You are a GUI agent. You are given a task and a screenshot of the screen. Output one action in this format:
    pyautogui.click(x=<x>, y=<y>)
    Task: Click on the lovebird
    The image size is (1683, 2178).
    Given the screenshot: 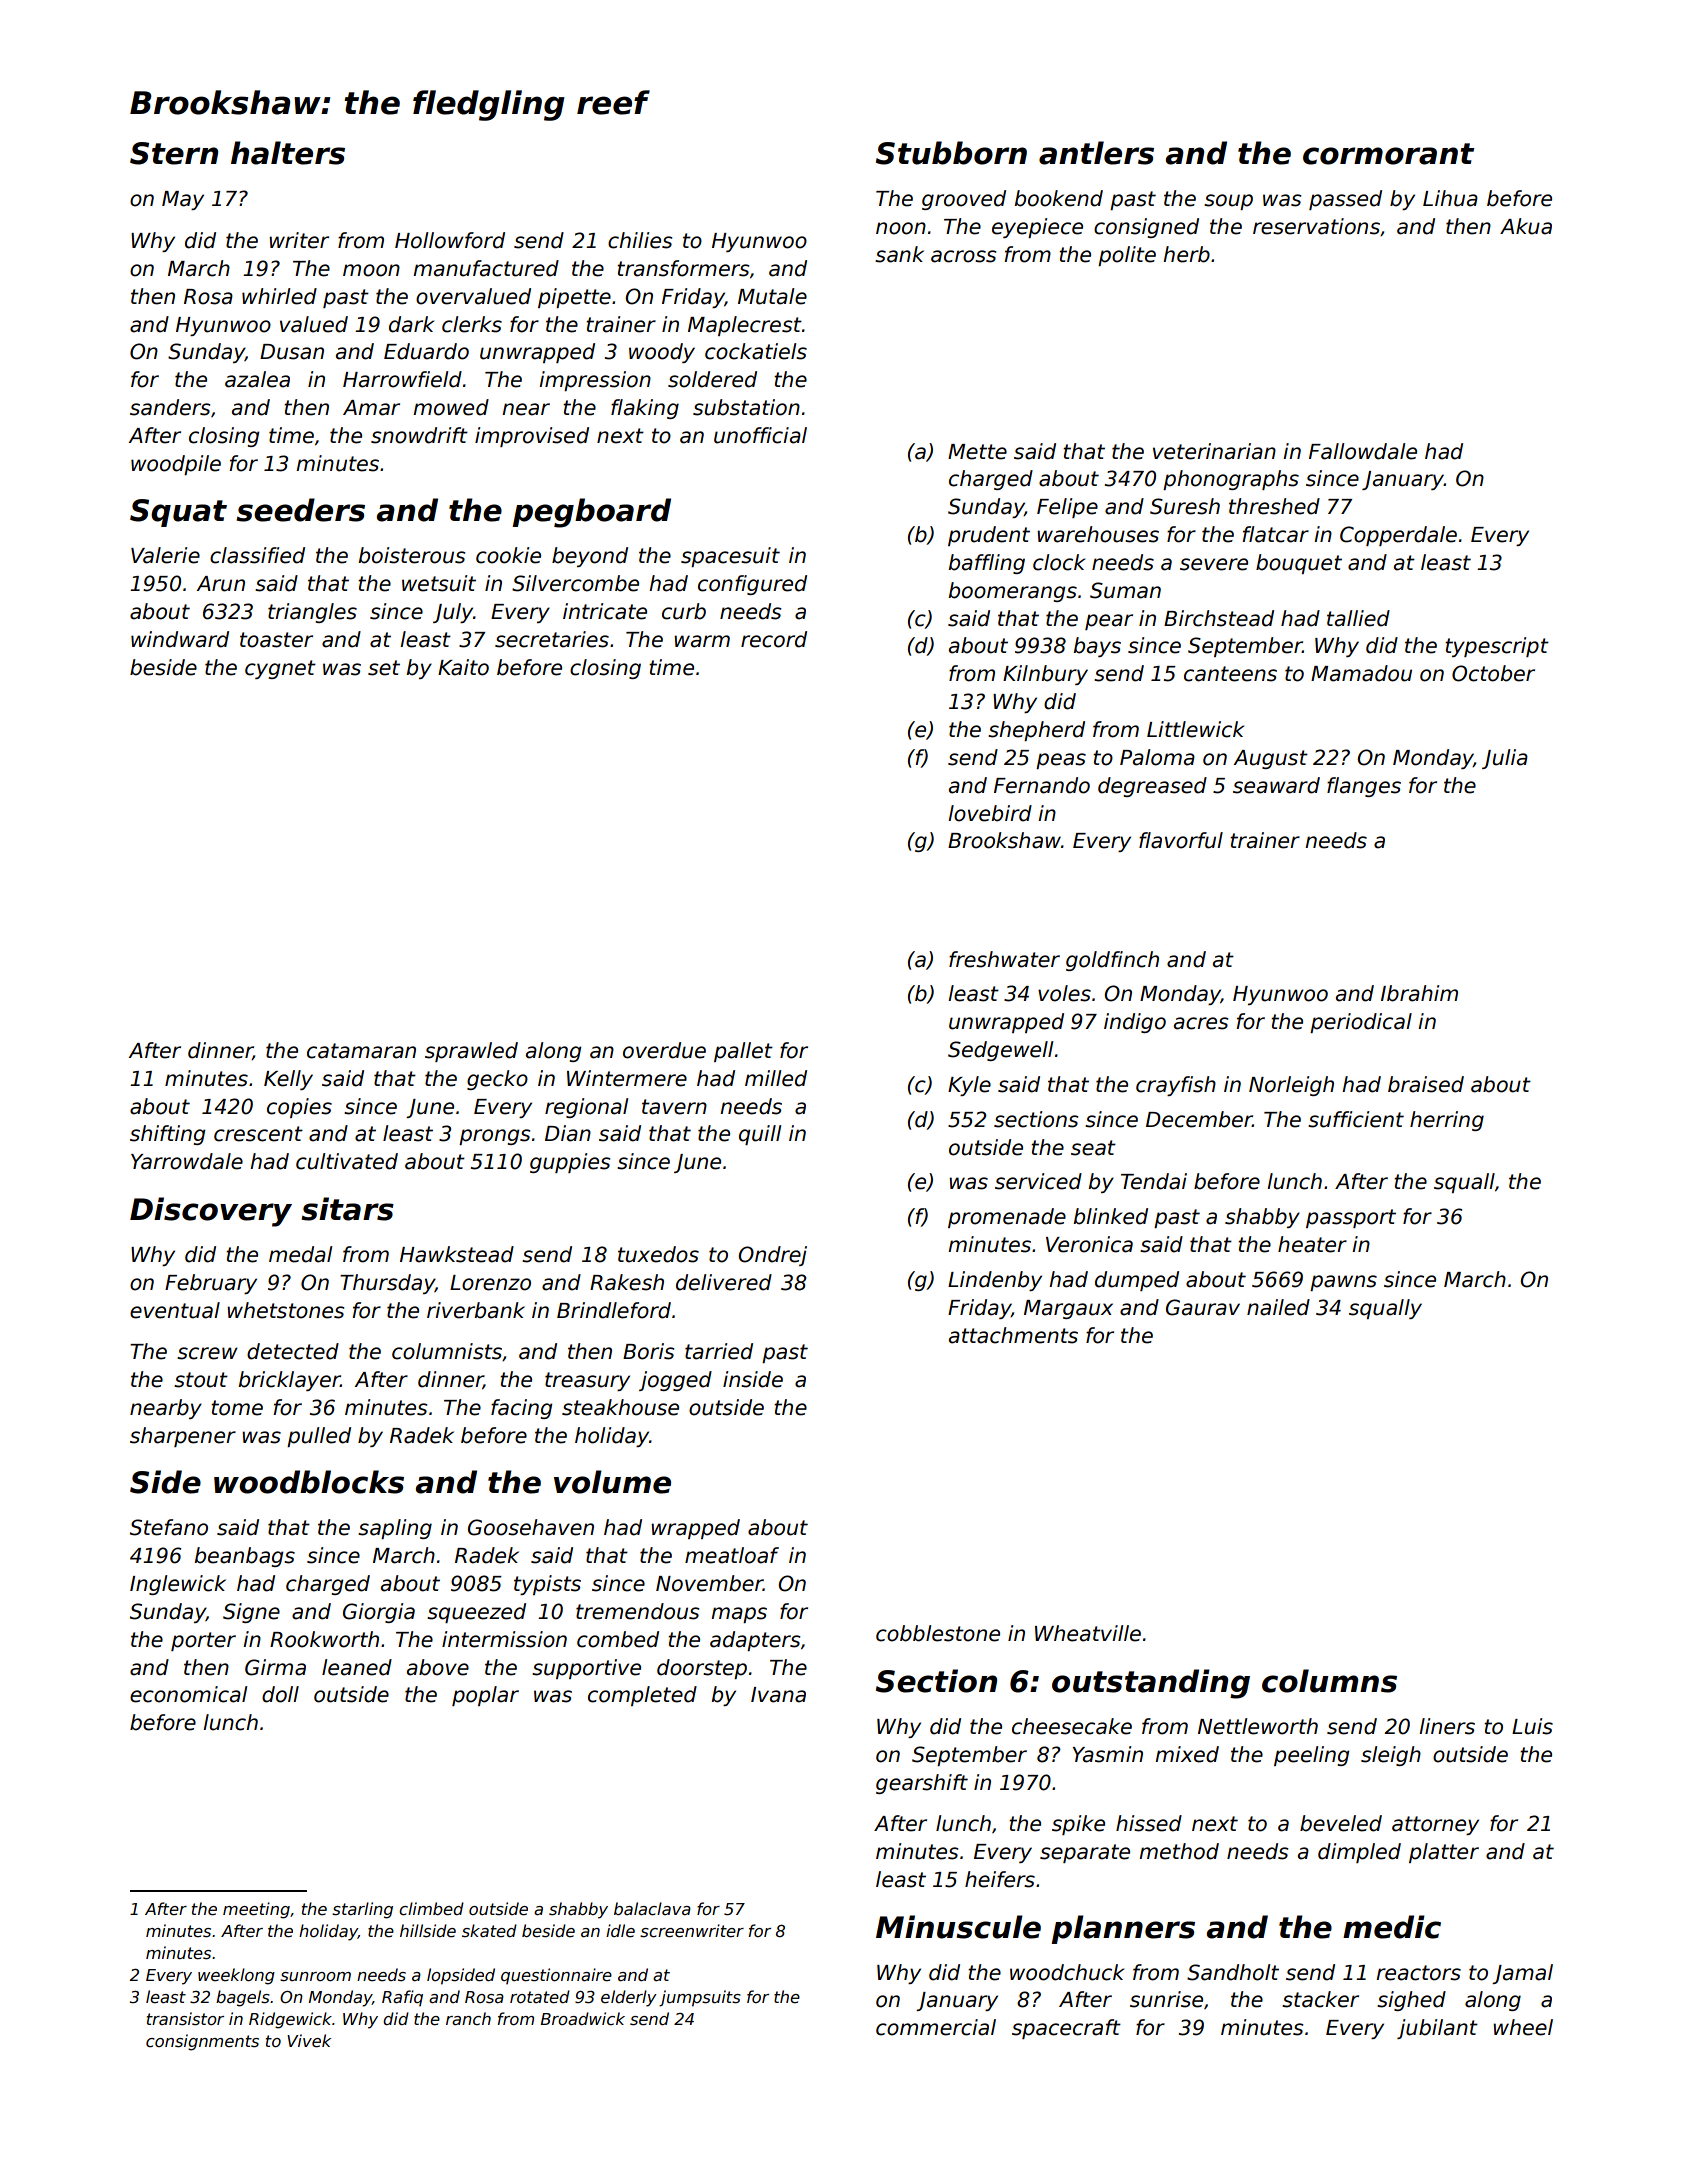 What is the action you would take?
    pyautogui.click(x=990, y=813)
